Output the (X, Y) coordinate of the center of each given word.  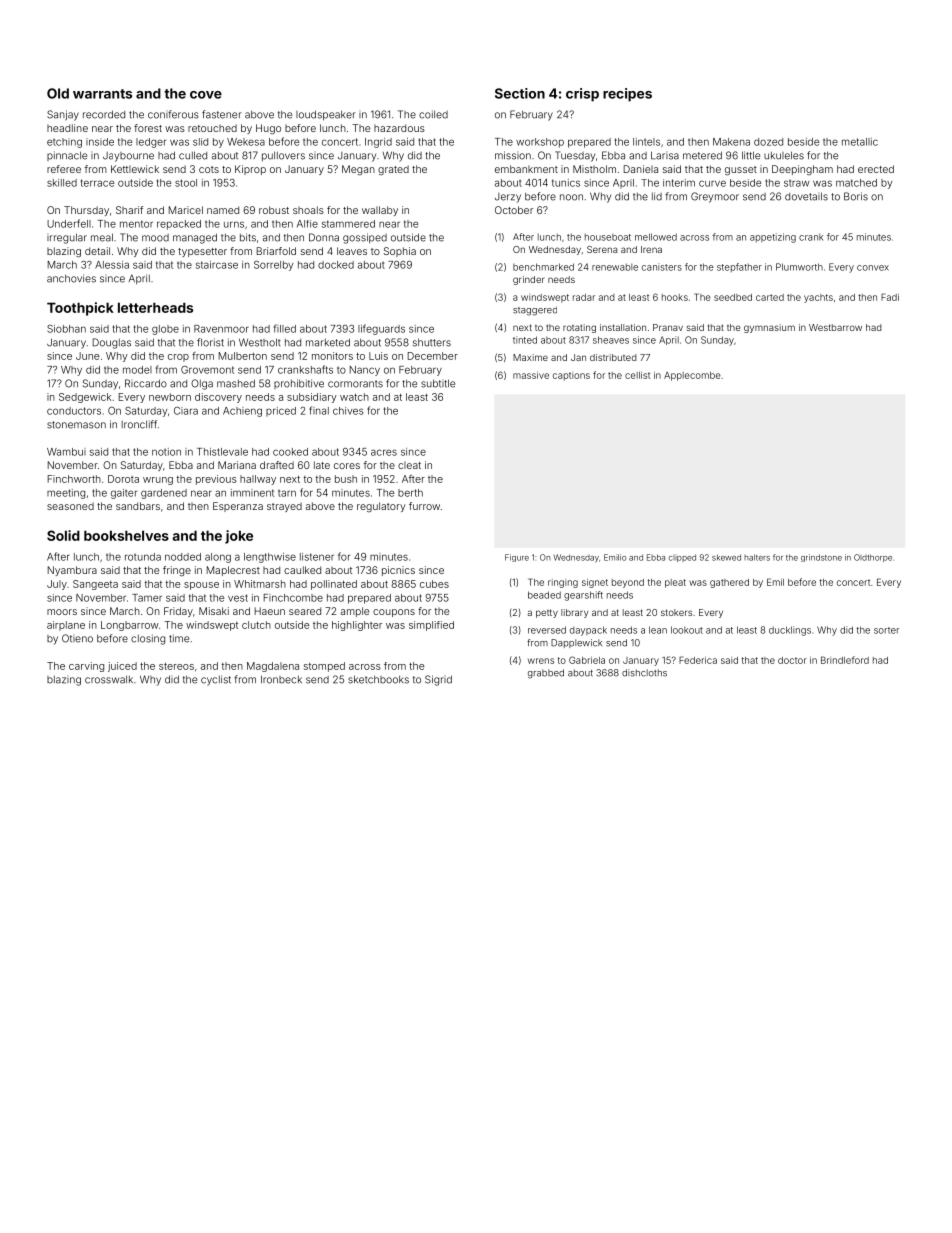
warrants (102, 94)
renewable (615, 267)
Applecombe (692, 376)
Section (520, 93)
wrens (541, 661)
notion (166, 452)
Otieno (77, 638)
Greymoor (715, 197)
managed (195, 238)
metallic (860, 142)
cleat (409, 465)
